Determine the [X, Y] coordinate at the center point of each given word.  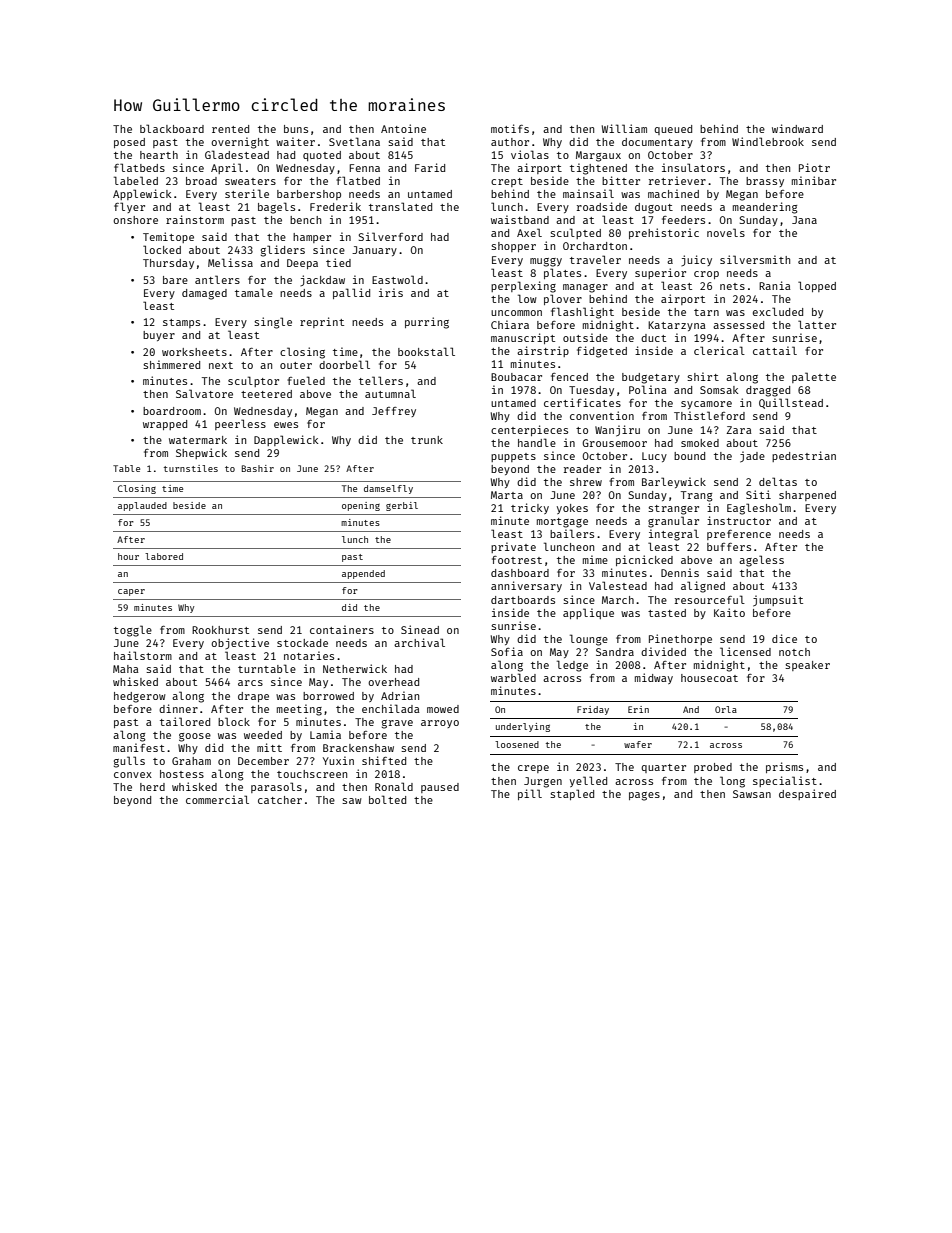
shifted [384, 760]
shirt [703, 376]
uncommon [516, 313]
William [624, 128]
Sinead [420, 629]
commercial [217, 799]
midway [654, 678]
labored [164, 556]
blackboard [172, 128]
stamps [181, 323]
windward [797, 128]
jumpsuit [778, 601]
